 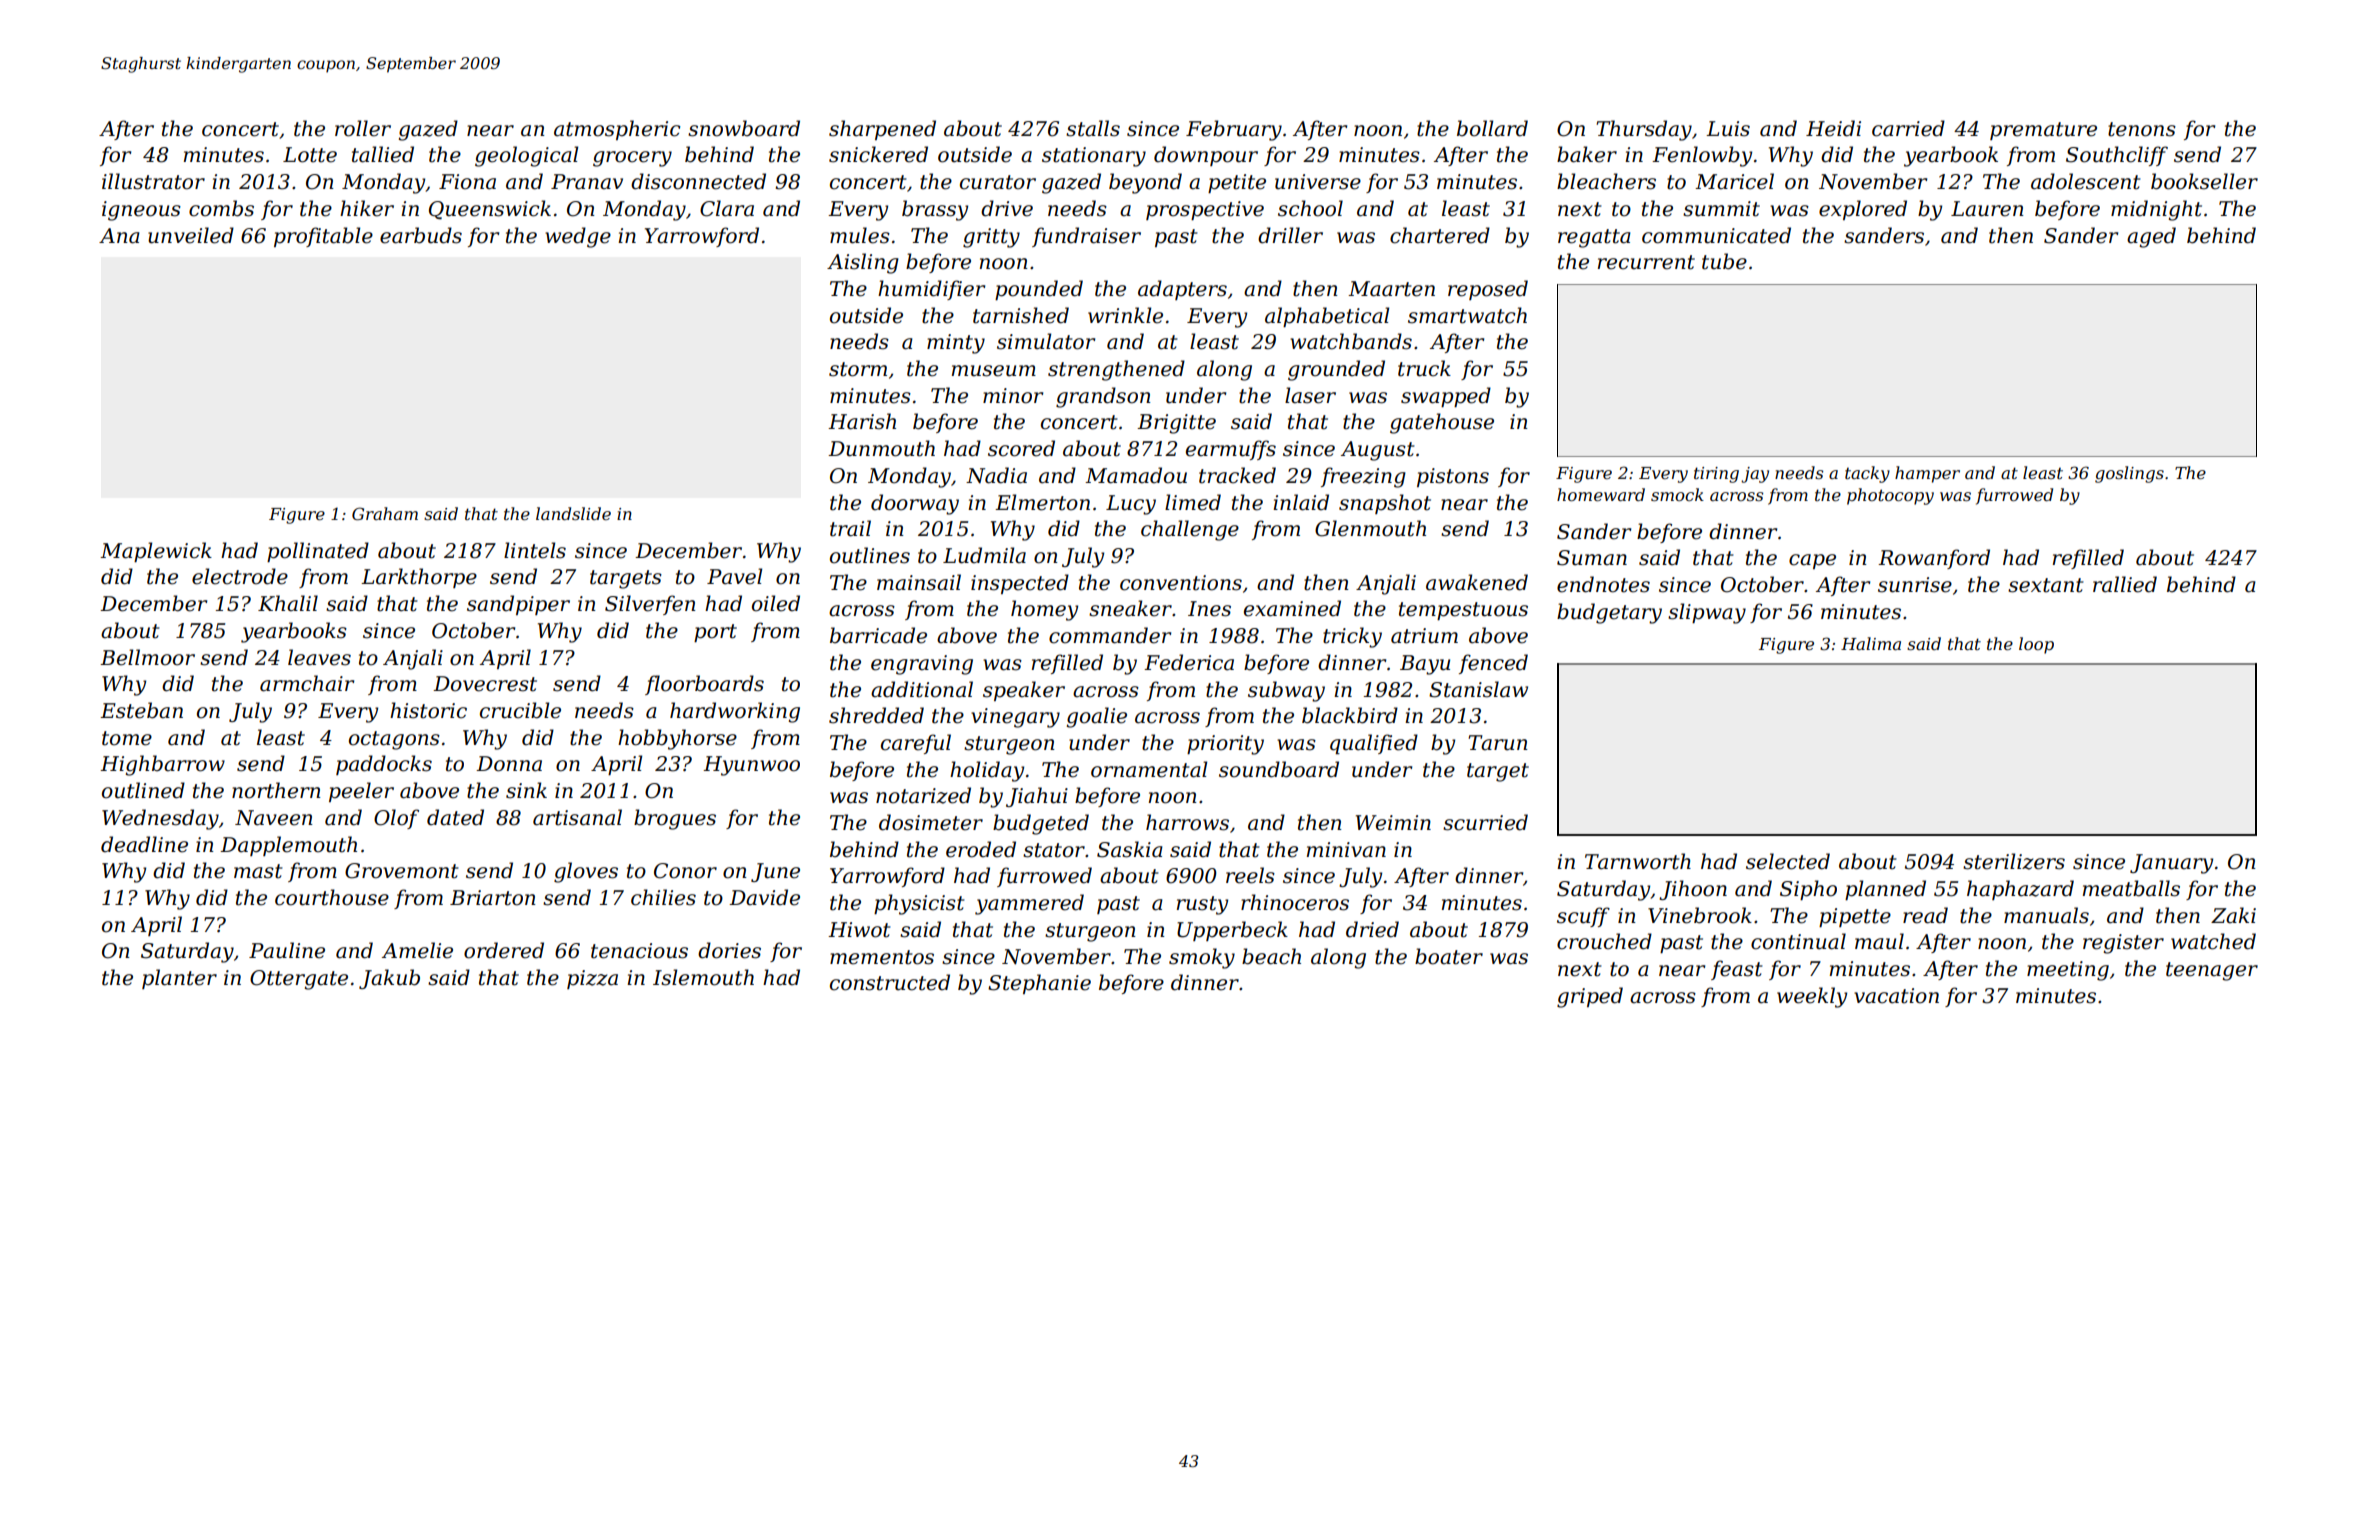 I want to click on bollard, so click(x=1492, y=128).
